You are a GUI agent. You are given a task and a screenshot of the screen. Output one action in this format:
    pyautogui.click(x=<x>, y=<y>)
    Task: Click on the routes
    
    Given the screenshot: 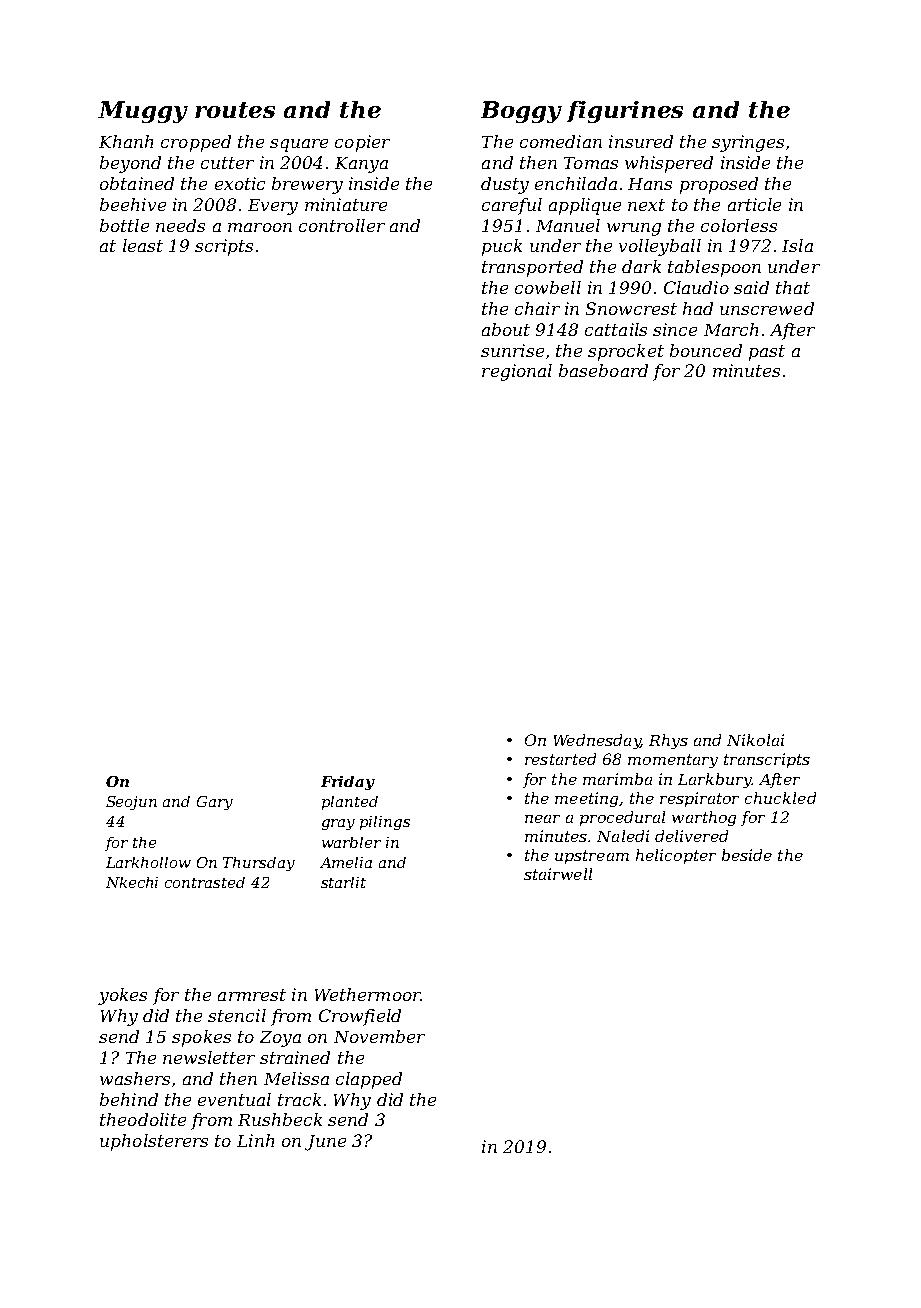 What is the action you would take?
    pyautogui.click(x=235, y=110)
